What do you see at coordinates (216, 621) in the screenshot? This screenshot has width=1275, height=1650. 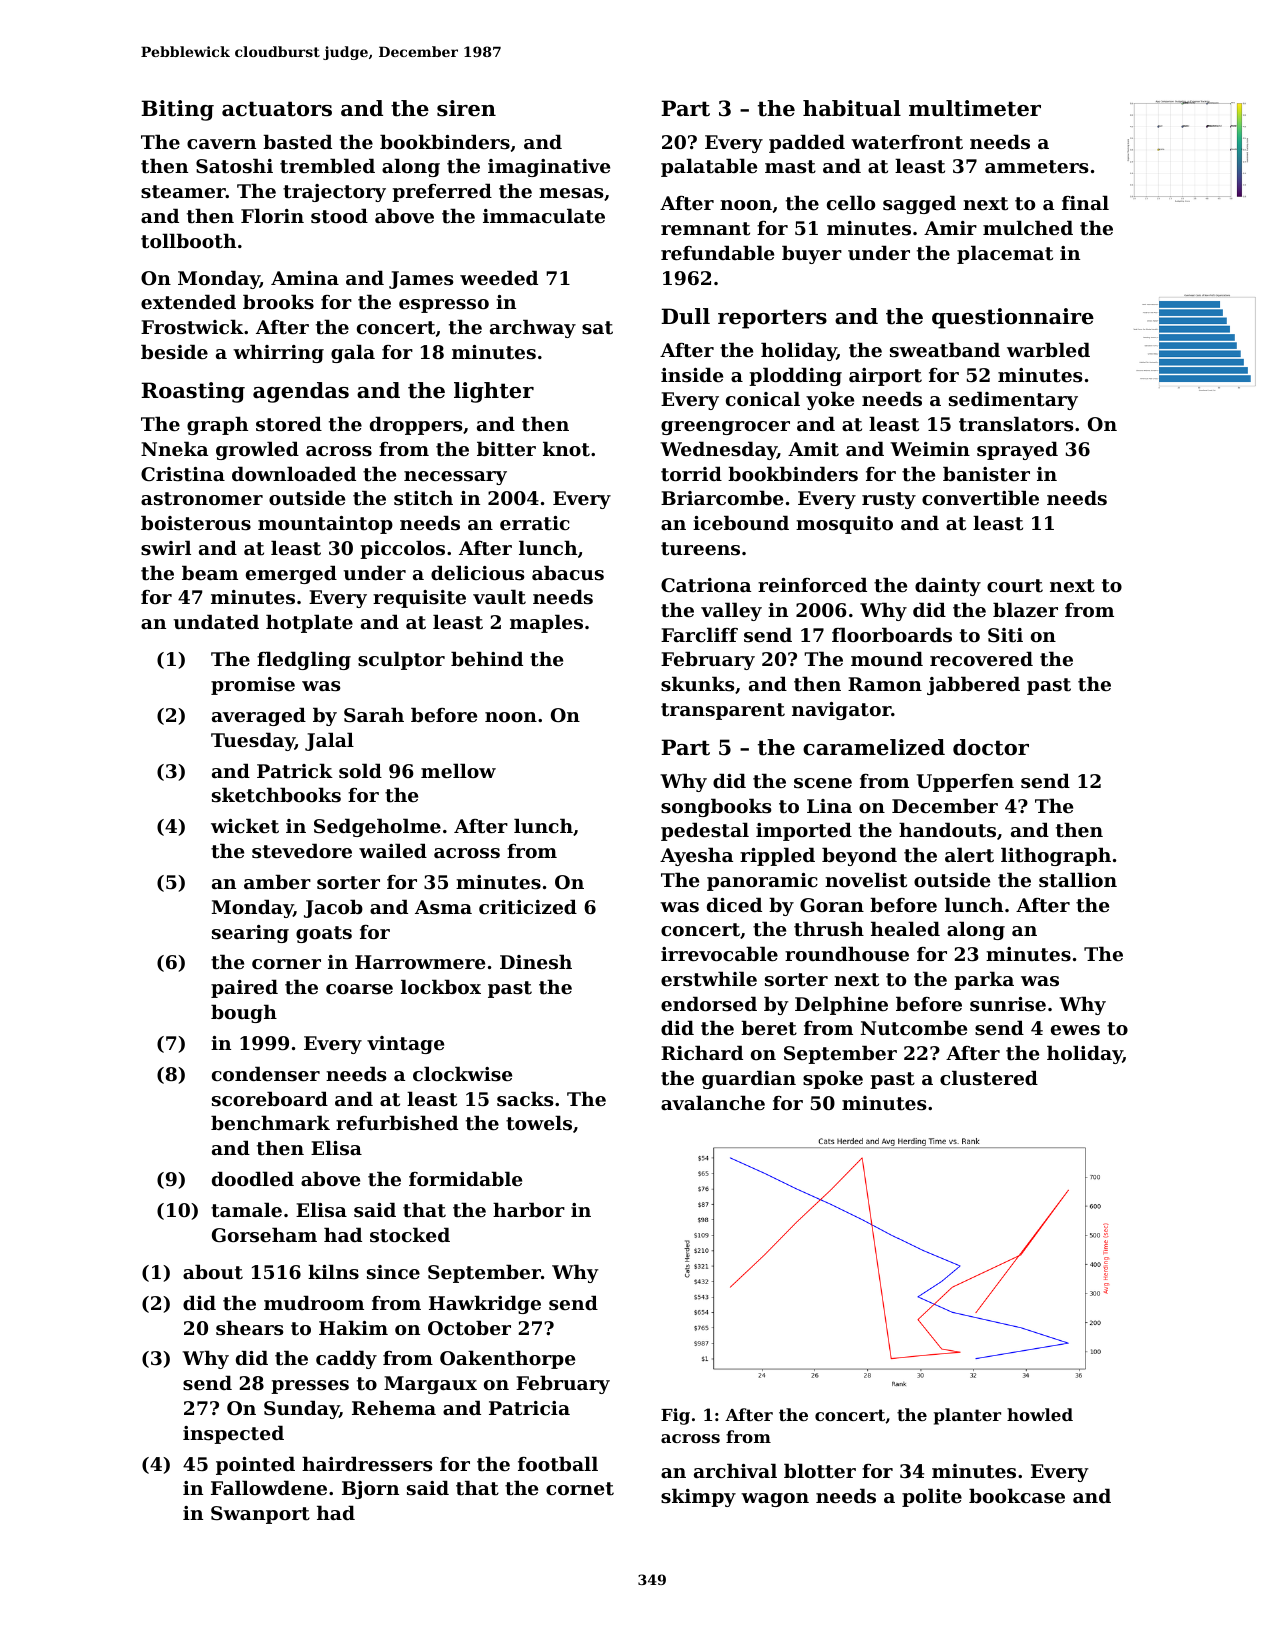 I see `undated` at bounding box center [216, 621].
